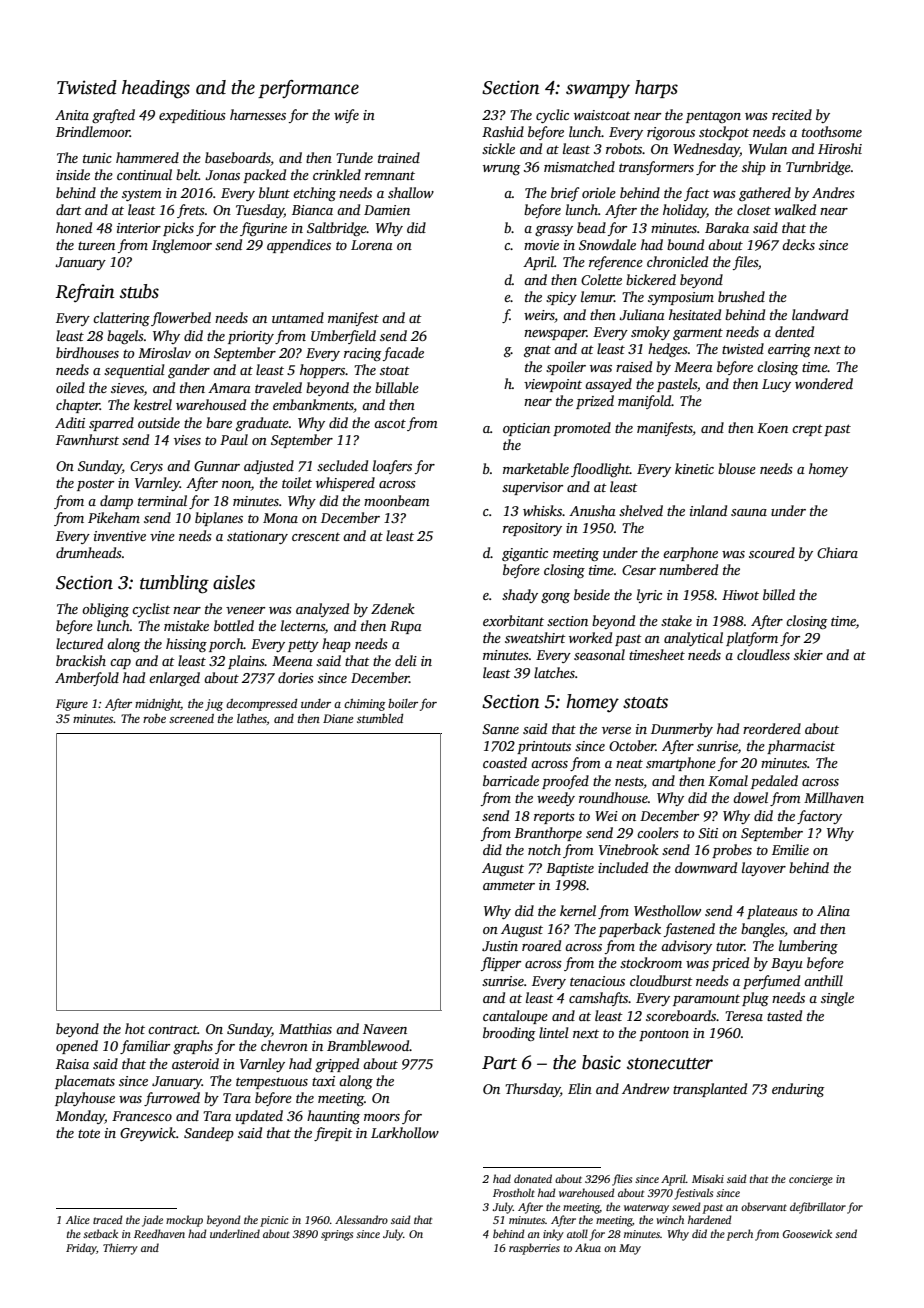  Describe the element at coordinates (515, 1017) in the screenshot. I see `cantaloupe` at that location.
